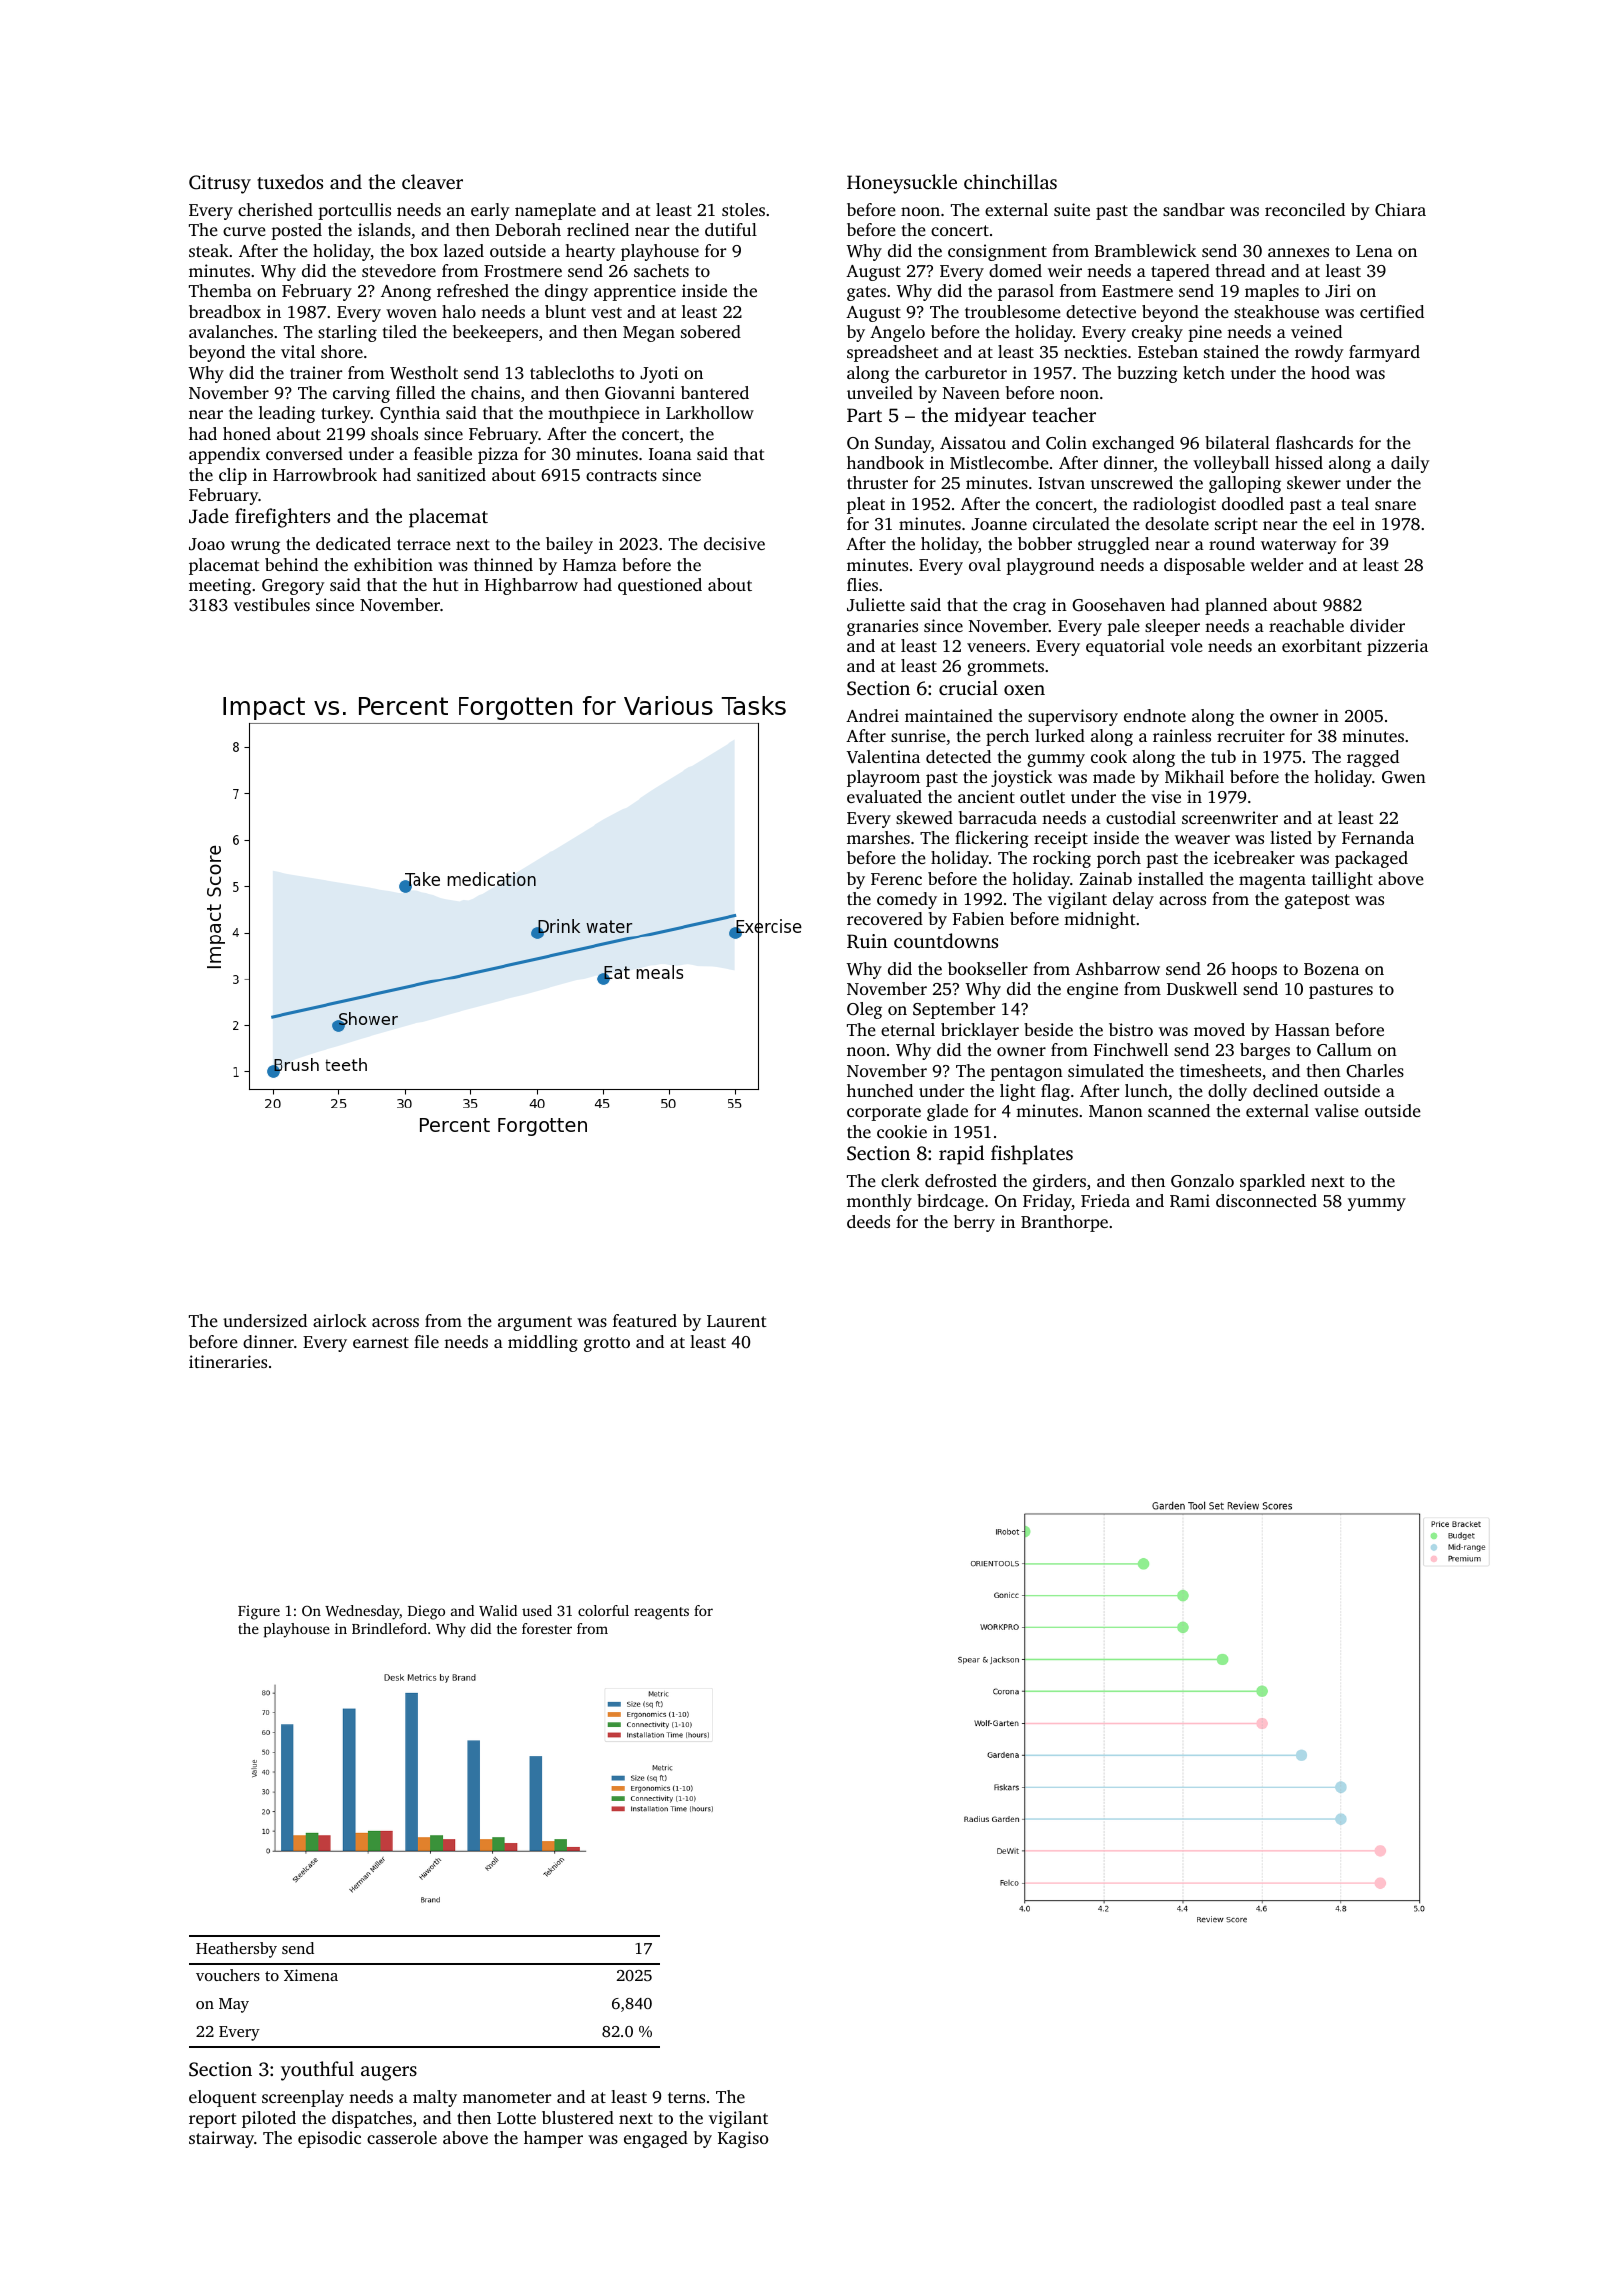  Describe the element at coordinates (731, 229) in the document. I see `dutiful` at that location.
